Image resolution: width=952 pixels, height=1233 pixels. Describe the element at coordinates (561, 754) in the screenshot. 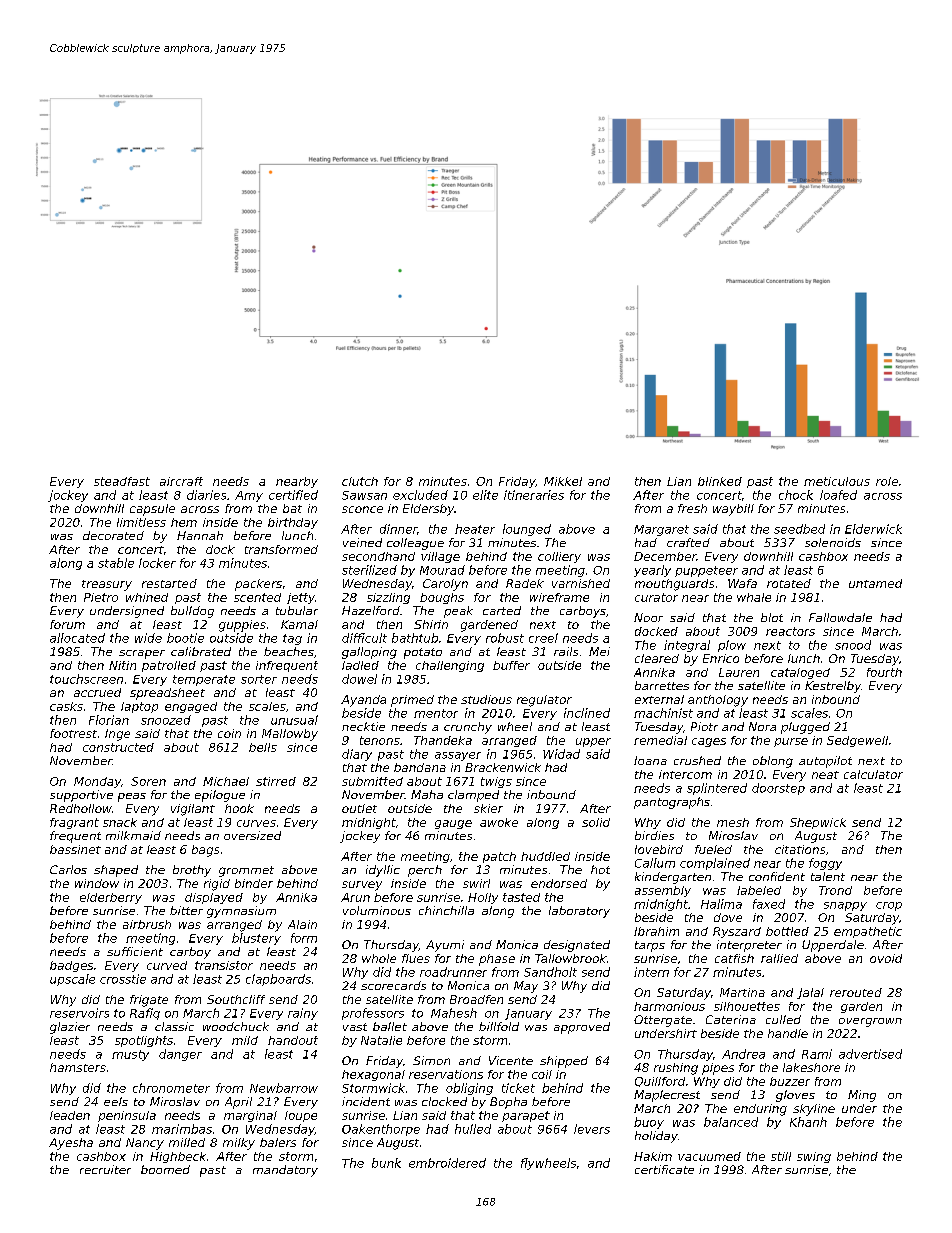

I see `Widad` at that location.
